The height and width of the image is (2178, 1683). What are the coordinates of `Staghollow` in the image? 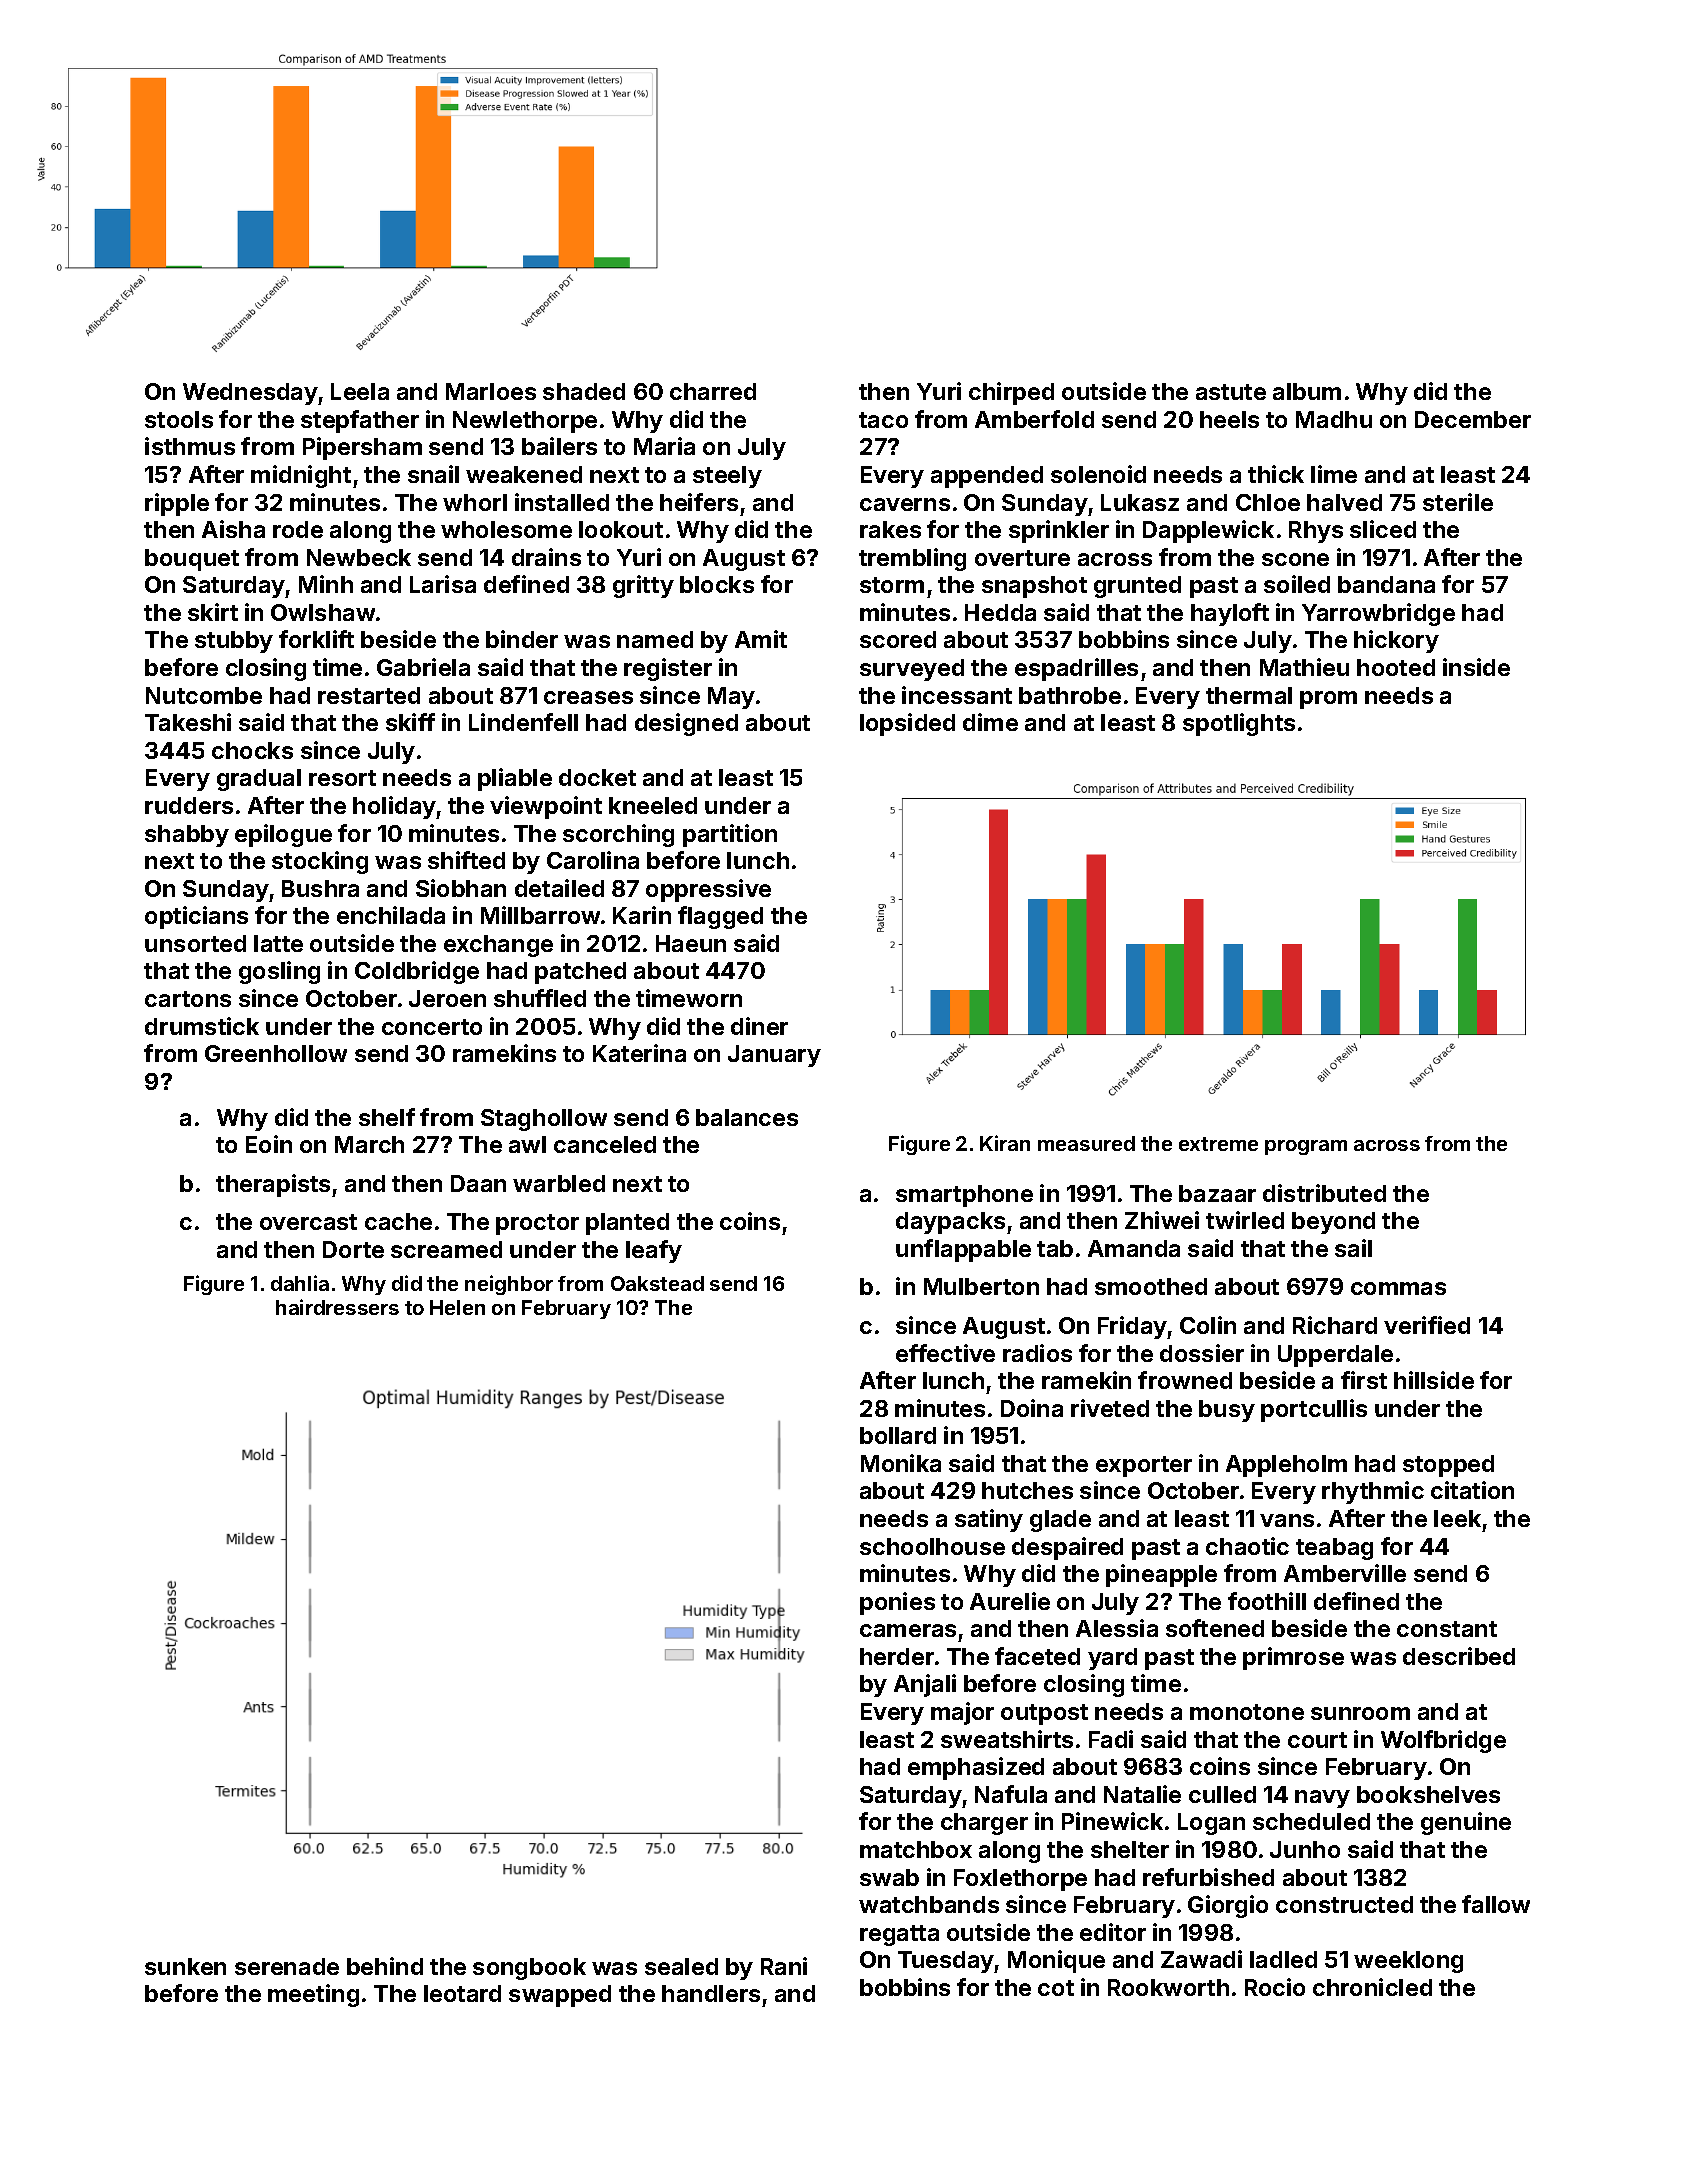 It's located at (544, 1120).
